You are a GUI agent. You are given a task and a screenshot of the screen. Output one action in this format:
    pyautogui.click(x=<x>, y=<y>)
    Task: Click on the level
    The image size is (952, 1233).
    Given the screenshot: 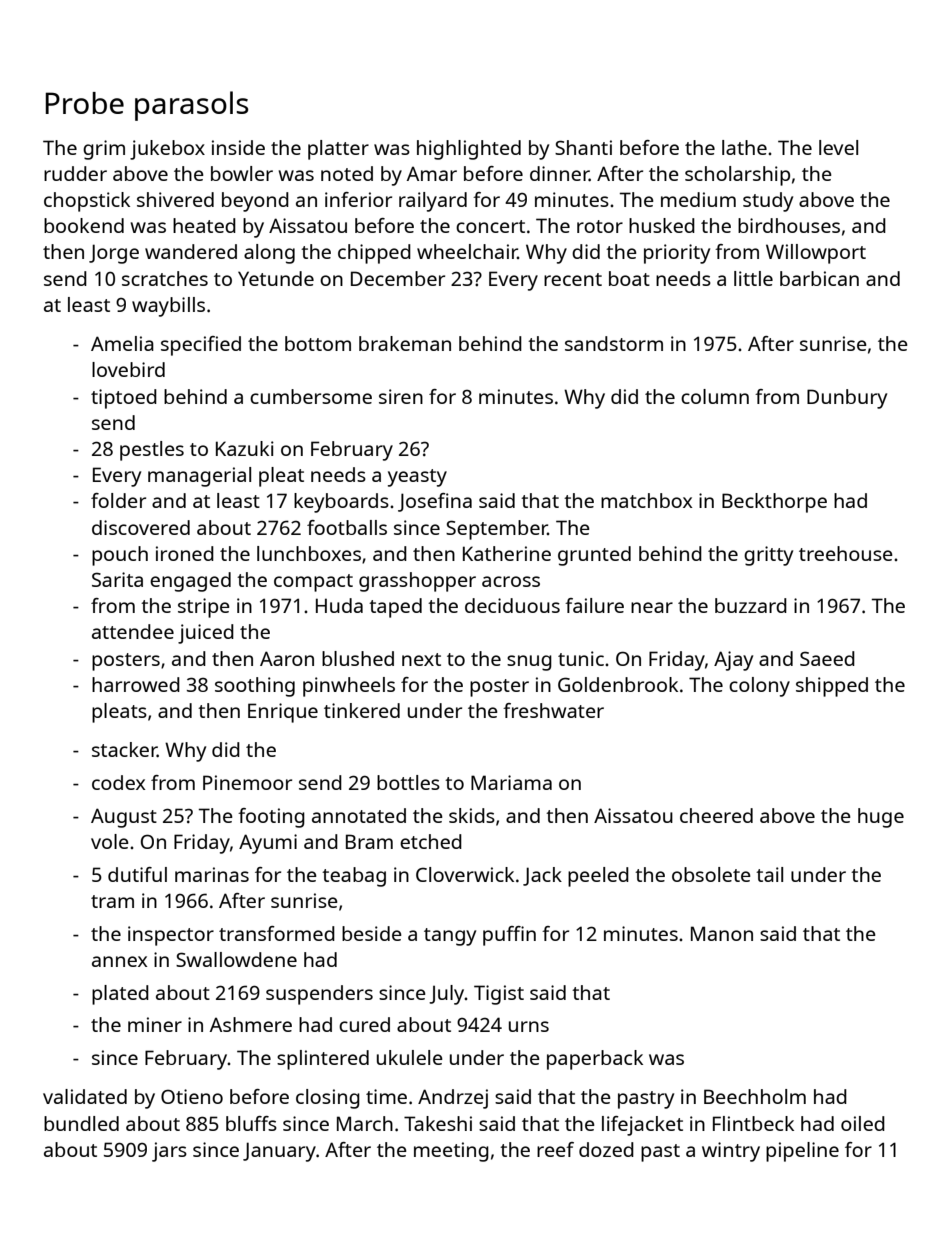 What is the action you would take?
    pyautogui.click(x=838, y=147)
